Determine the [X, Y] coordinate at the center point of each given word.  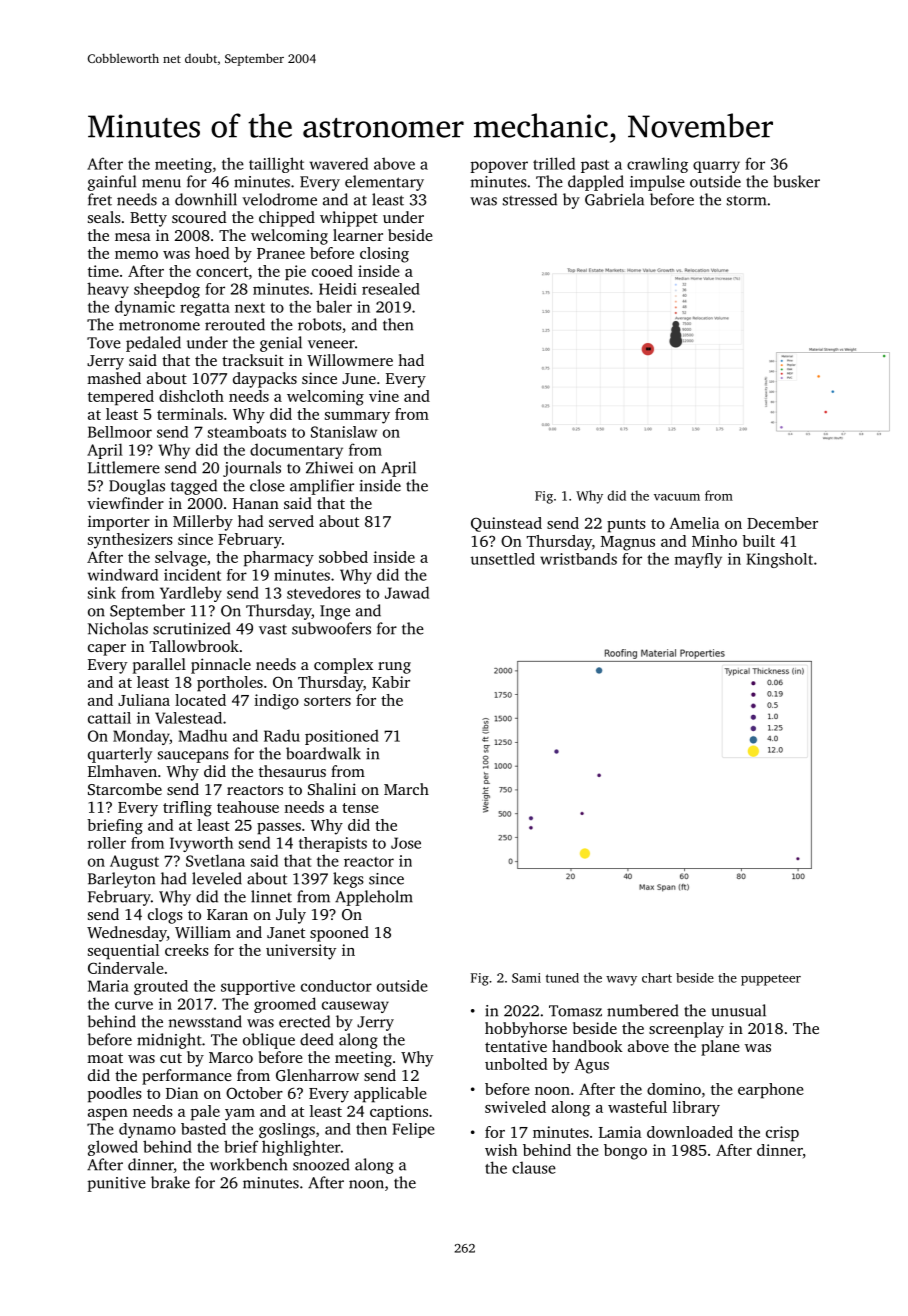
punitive [116, 1184]
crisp [782, 1134]
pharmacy [279, 559]
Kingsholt [780, 560]
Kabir [391, 682]
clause [534, 1168]
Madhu [202, 735]
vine [384, 396]
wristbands [578, 559]
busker [796, 181]
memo [136, 255]
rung [394, 668]
